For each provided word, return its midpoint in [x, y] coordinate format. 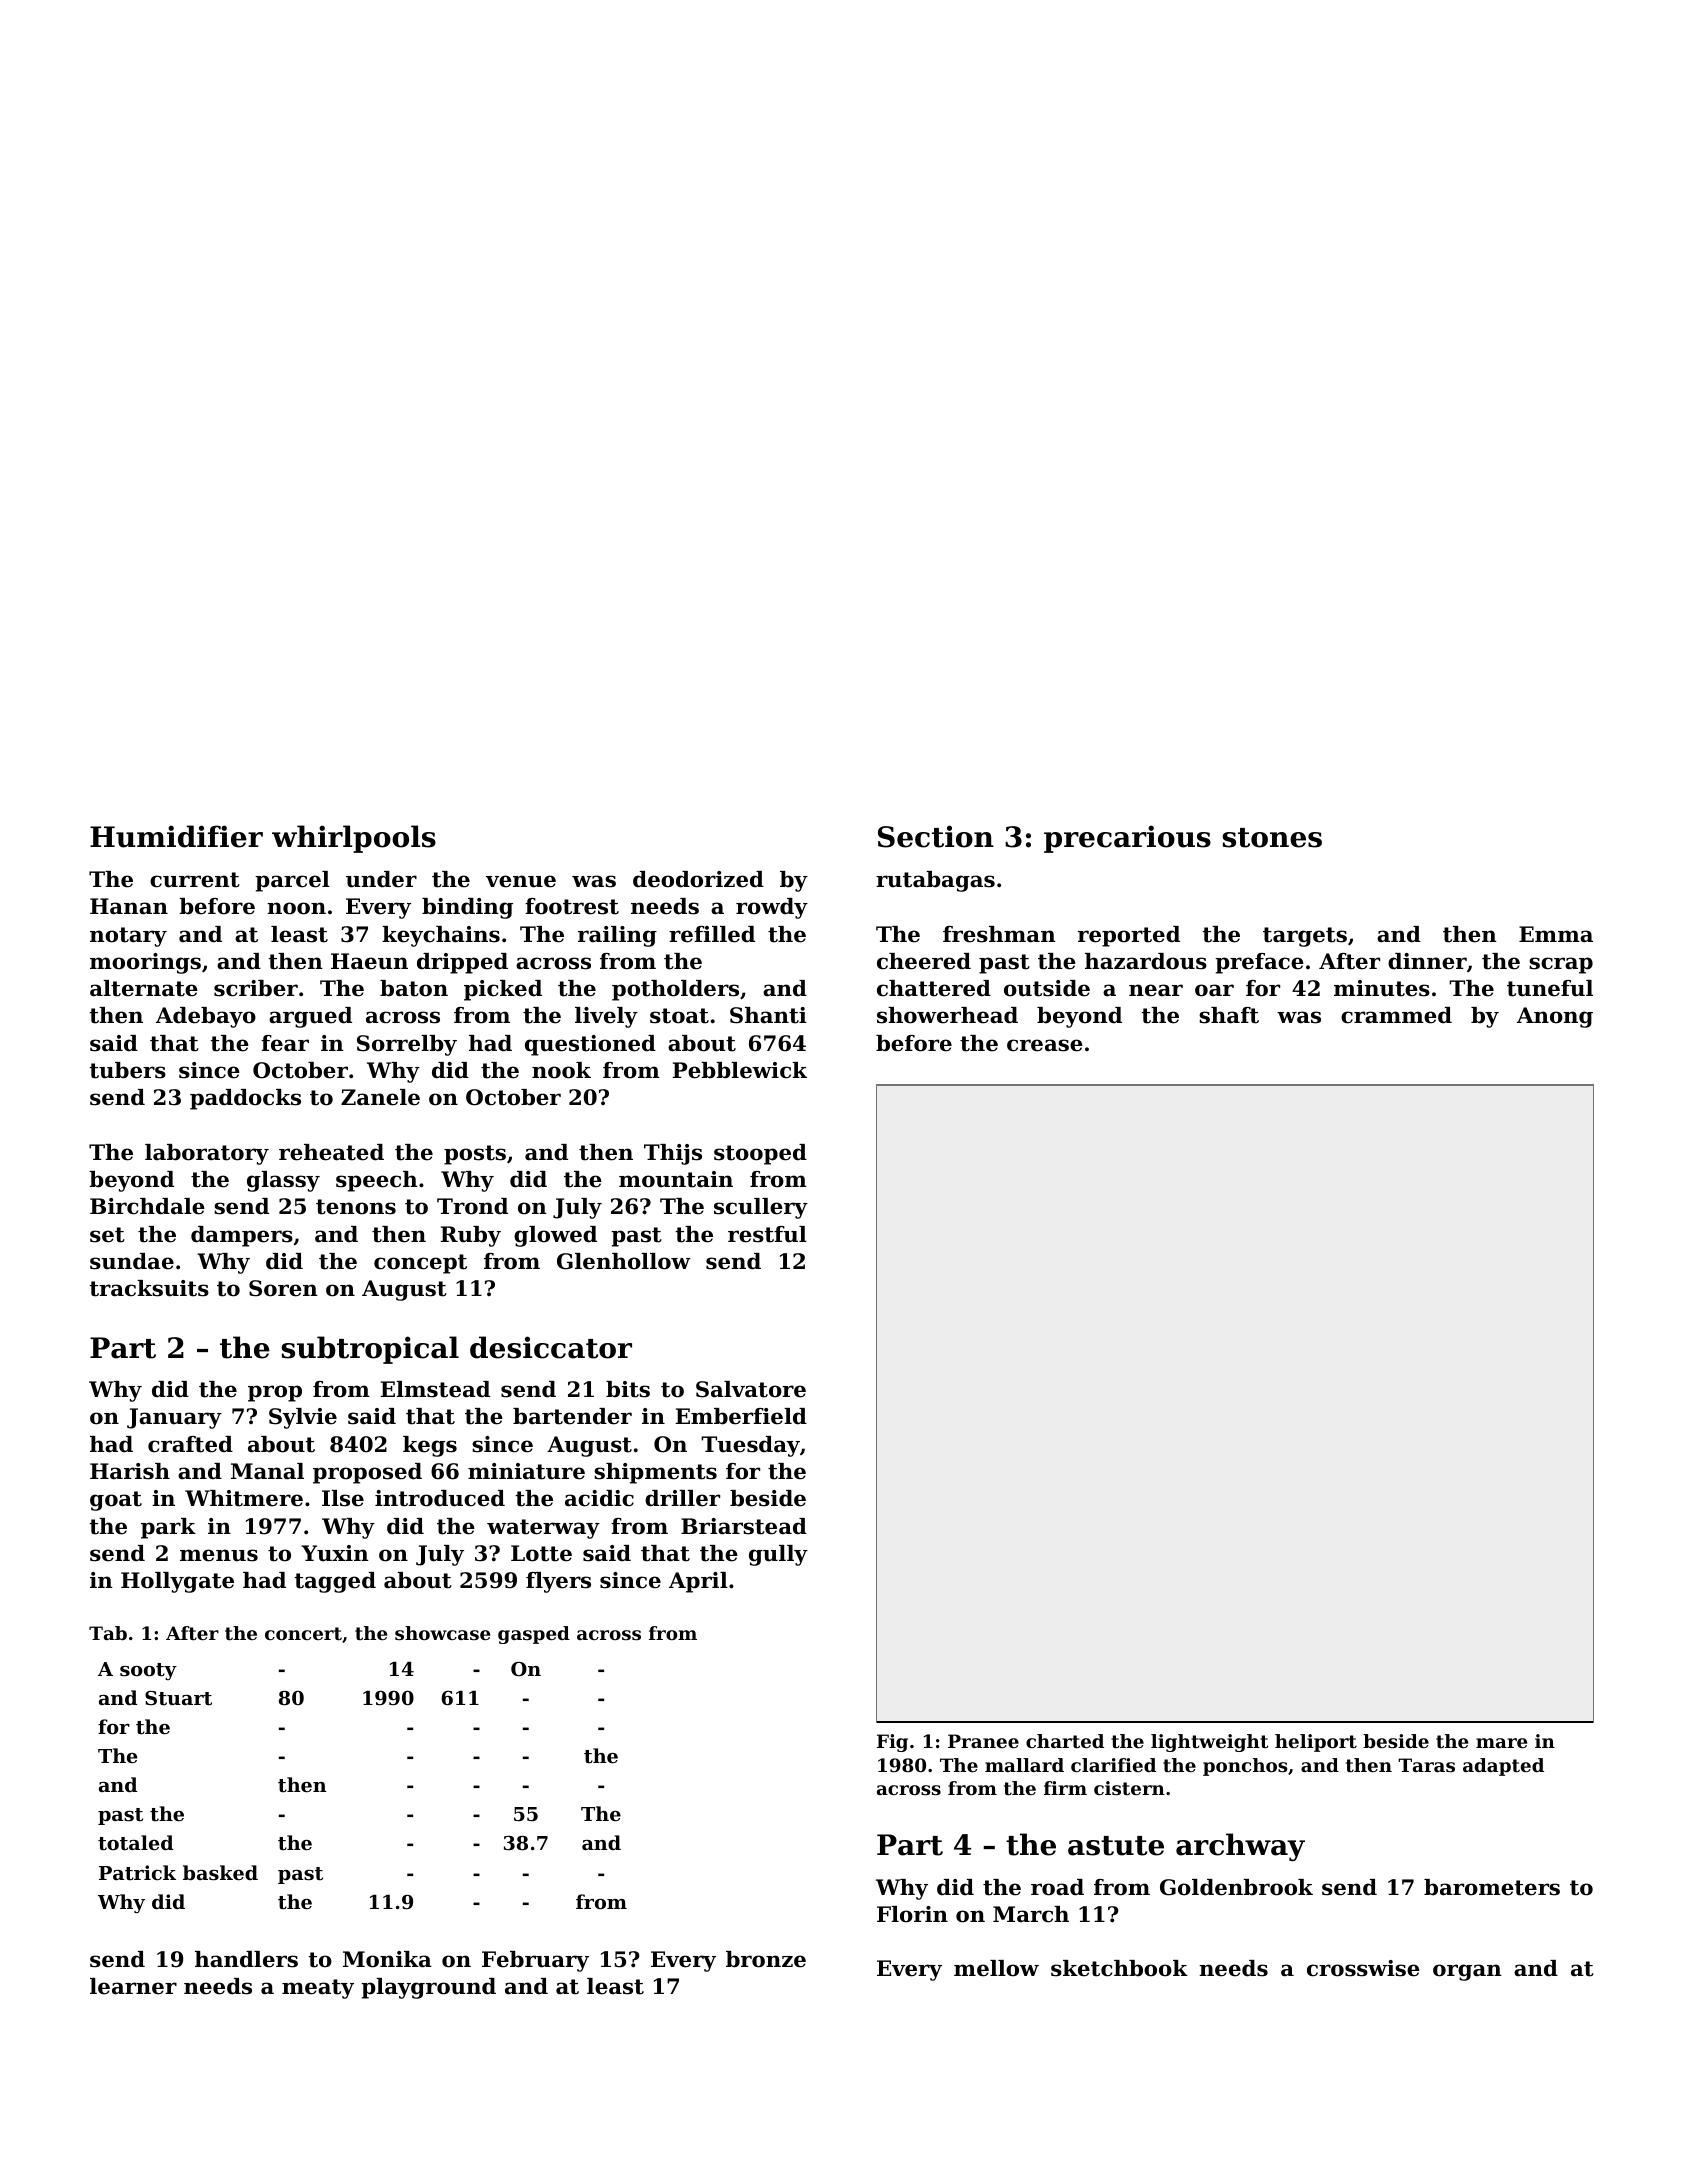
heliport [1316, 1743]
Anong [1555, 1017]
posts [475, 1155]
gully [778, 1555]
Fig [892, 1743]
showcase [442, 1633]
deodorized [698, 879]
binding [467, 908]
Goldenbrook [1236, 1887]
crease [1045, 1045]
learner [133, 1986]
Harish [130, 1471]
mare [1501, 1743]
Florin [912, 1914]
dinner [1427, 961]
